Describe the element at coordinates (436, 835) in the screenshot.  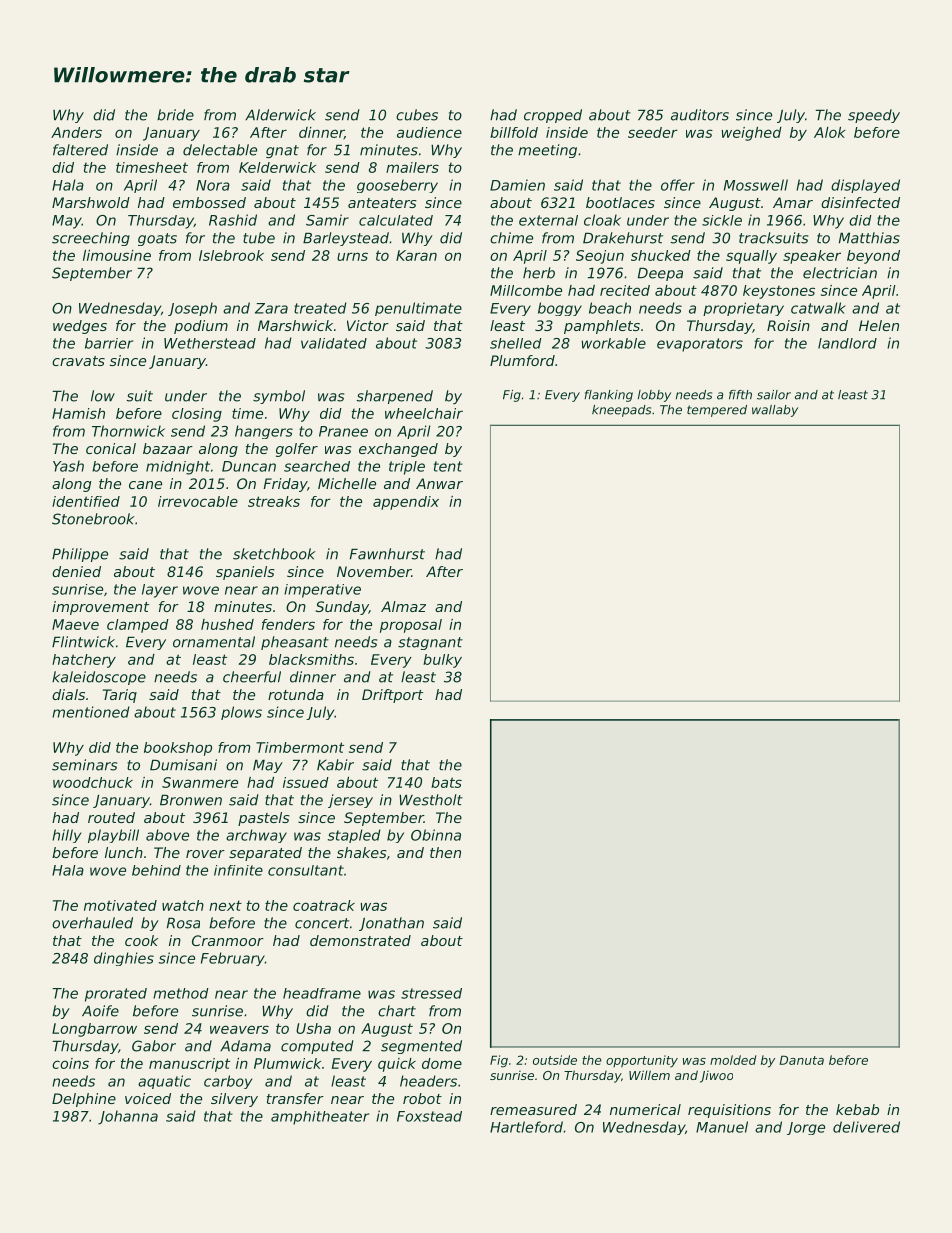
I see `Obinna` at that location.
